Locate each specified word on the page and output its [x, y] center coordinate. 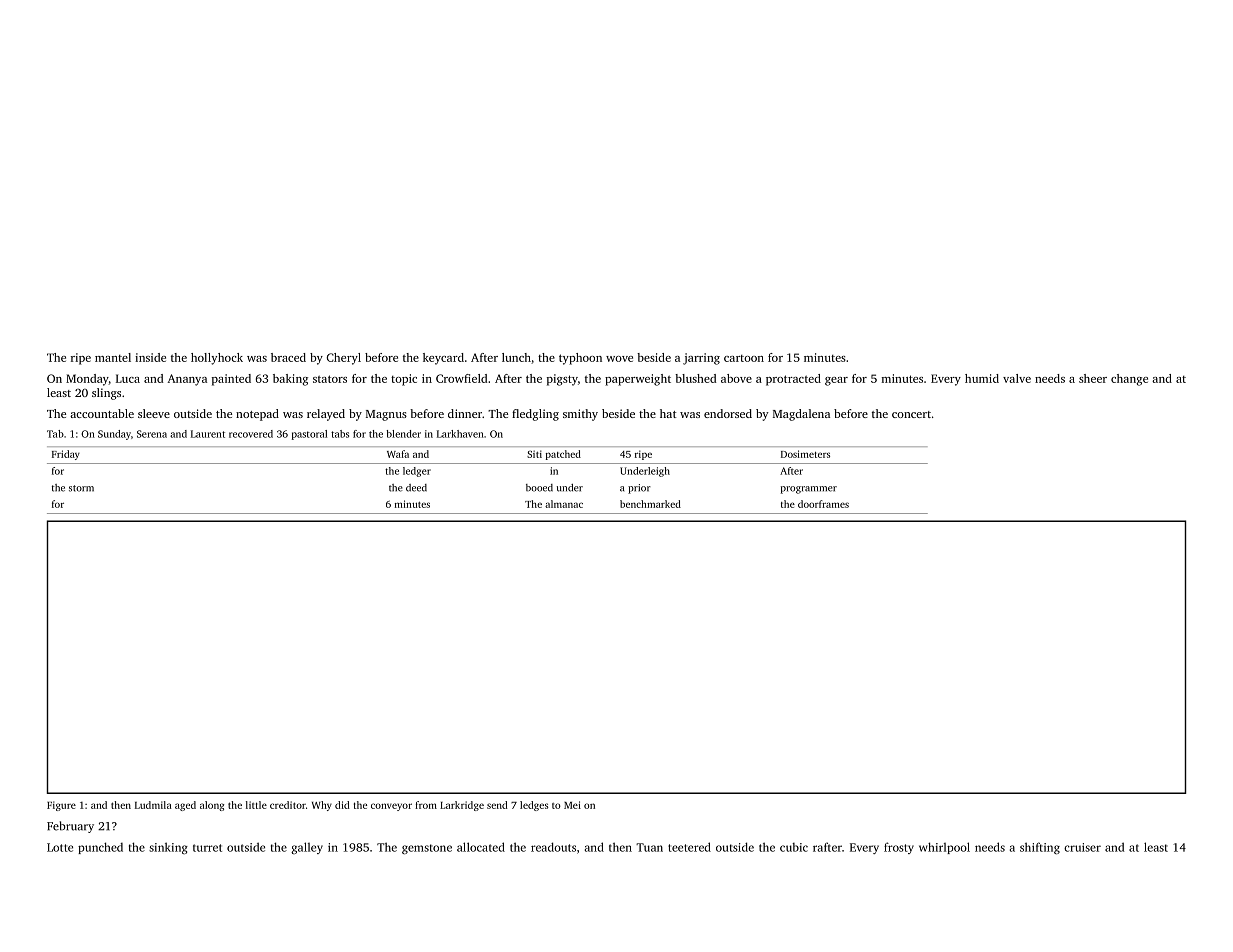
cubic [794, 847]
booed [539, 488]
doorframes [823, 504]
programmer [809, 490]
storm [81, 488]
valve [1017, 378]
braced [288, 357]
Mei [572, 805]
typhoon [580, 359]
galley [307, 848]
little [256, 805]
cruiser [1082, 847]
